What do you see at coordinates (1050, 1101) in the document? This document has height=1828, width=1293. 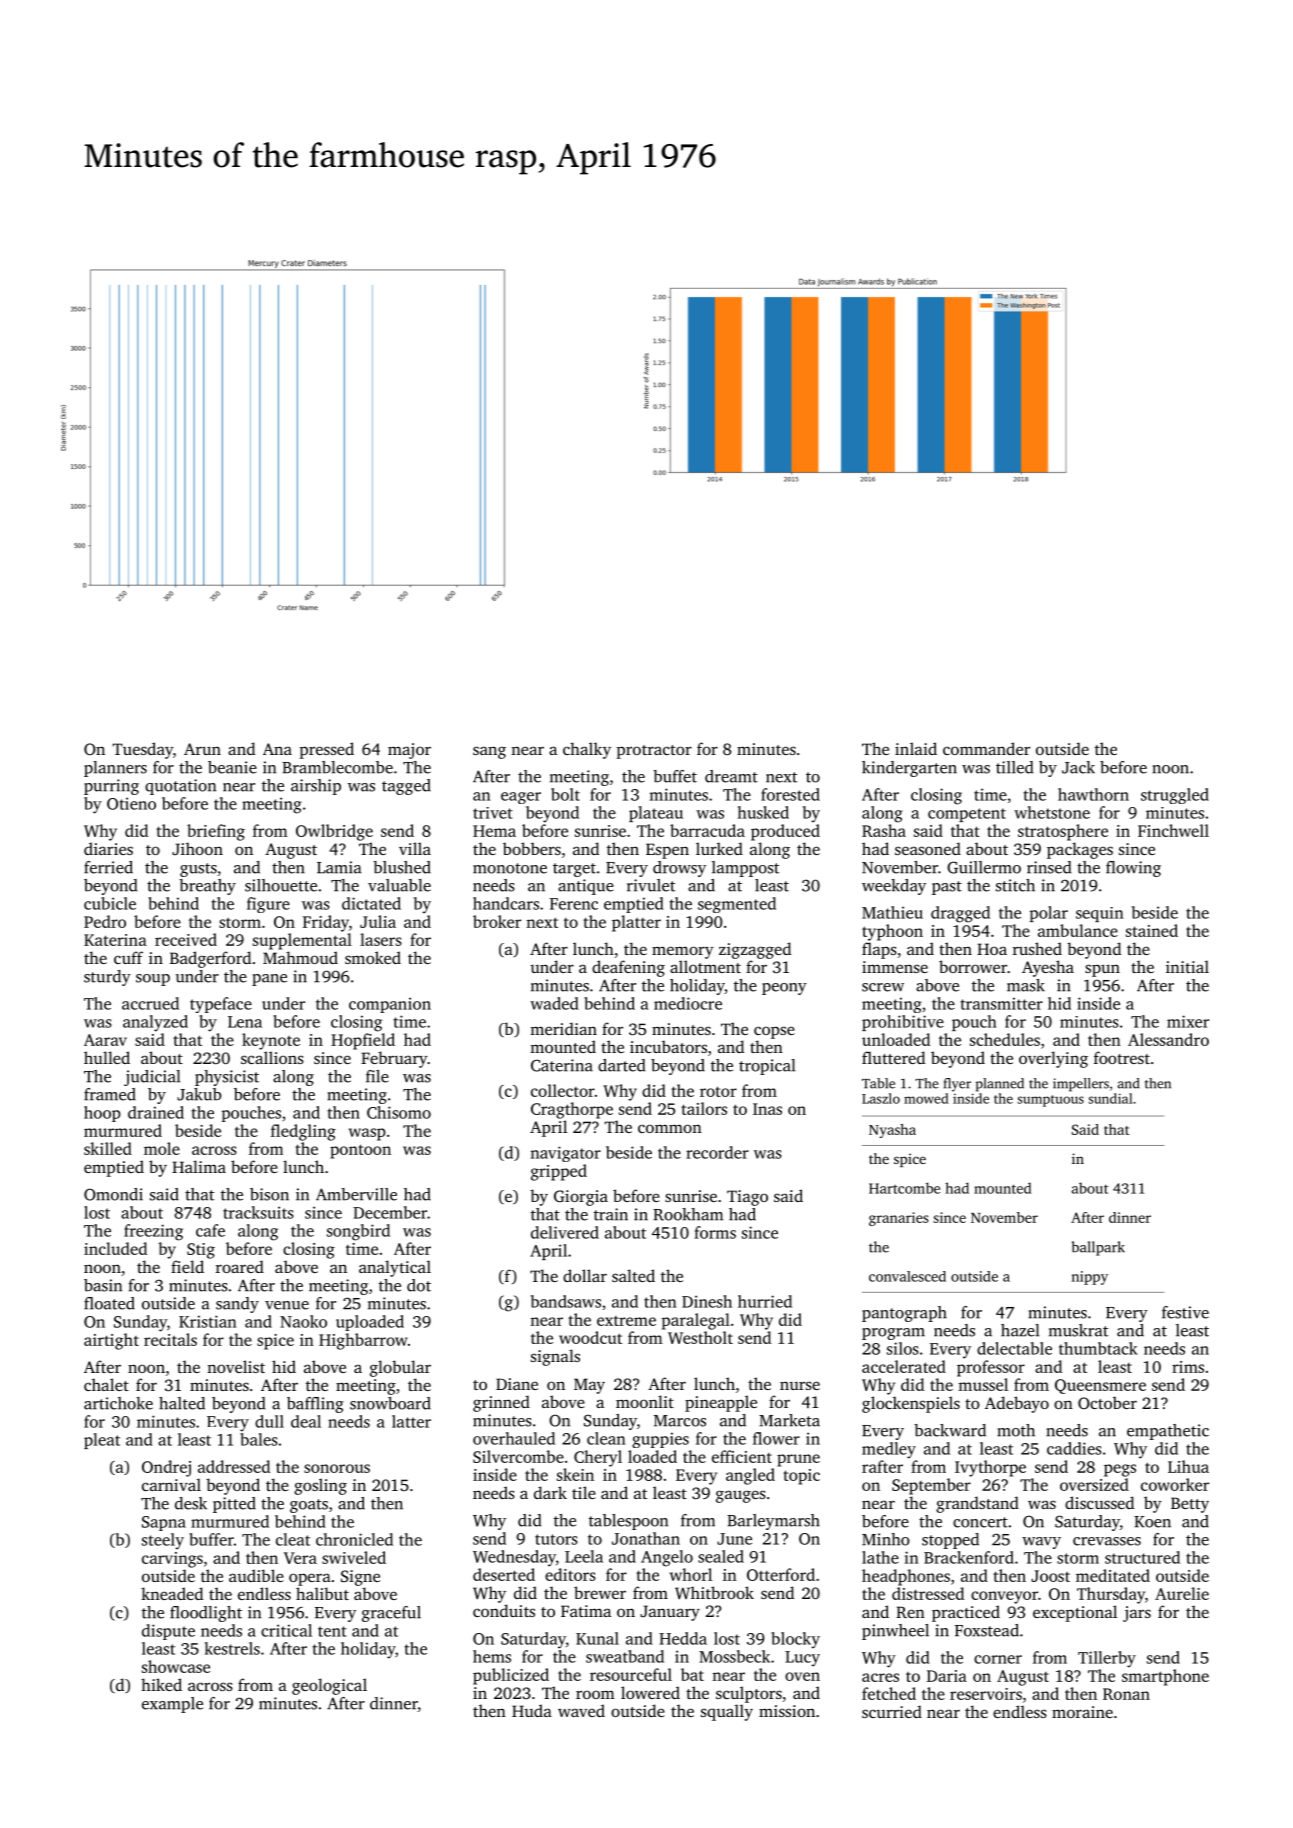 I see `sumptuous` at bounding box center [1050, 1101].
